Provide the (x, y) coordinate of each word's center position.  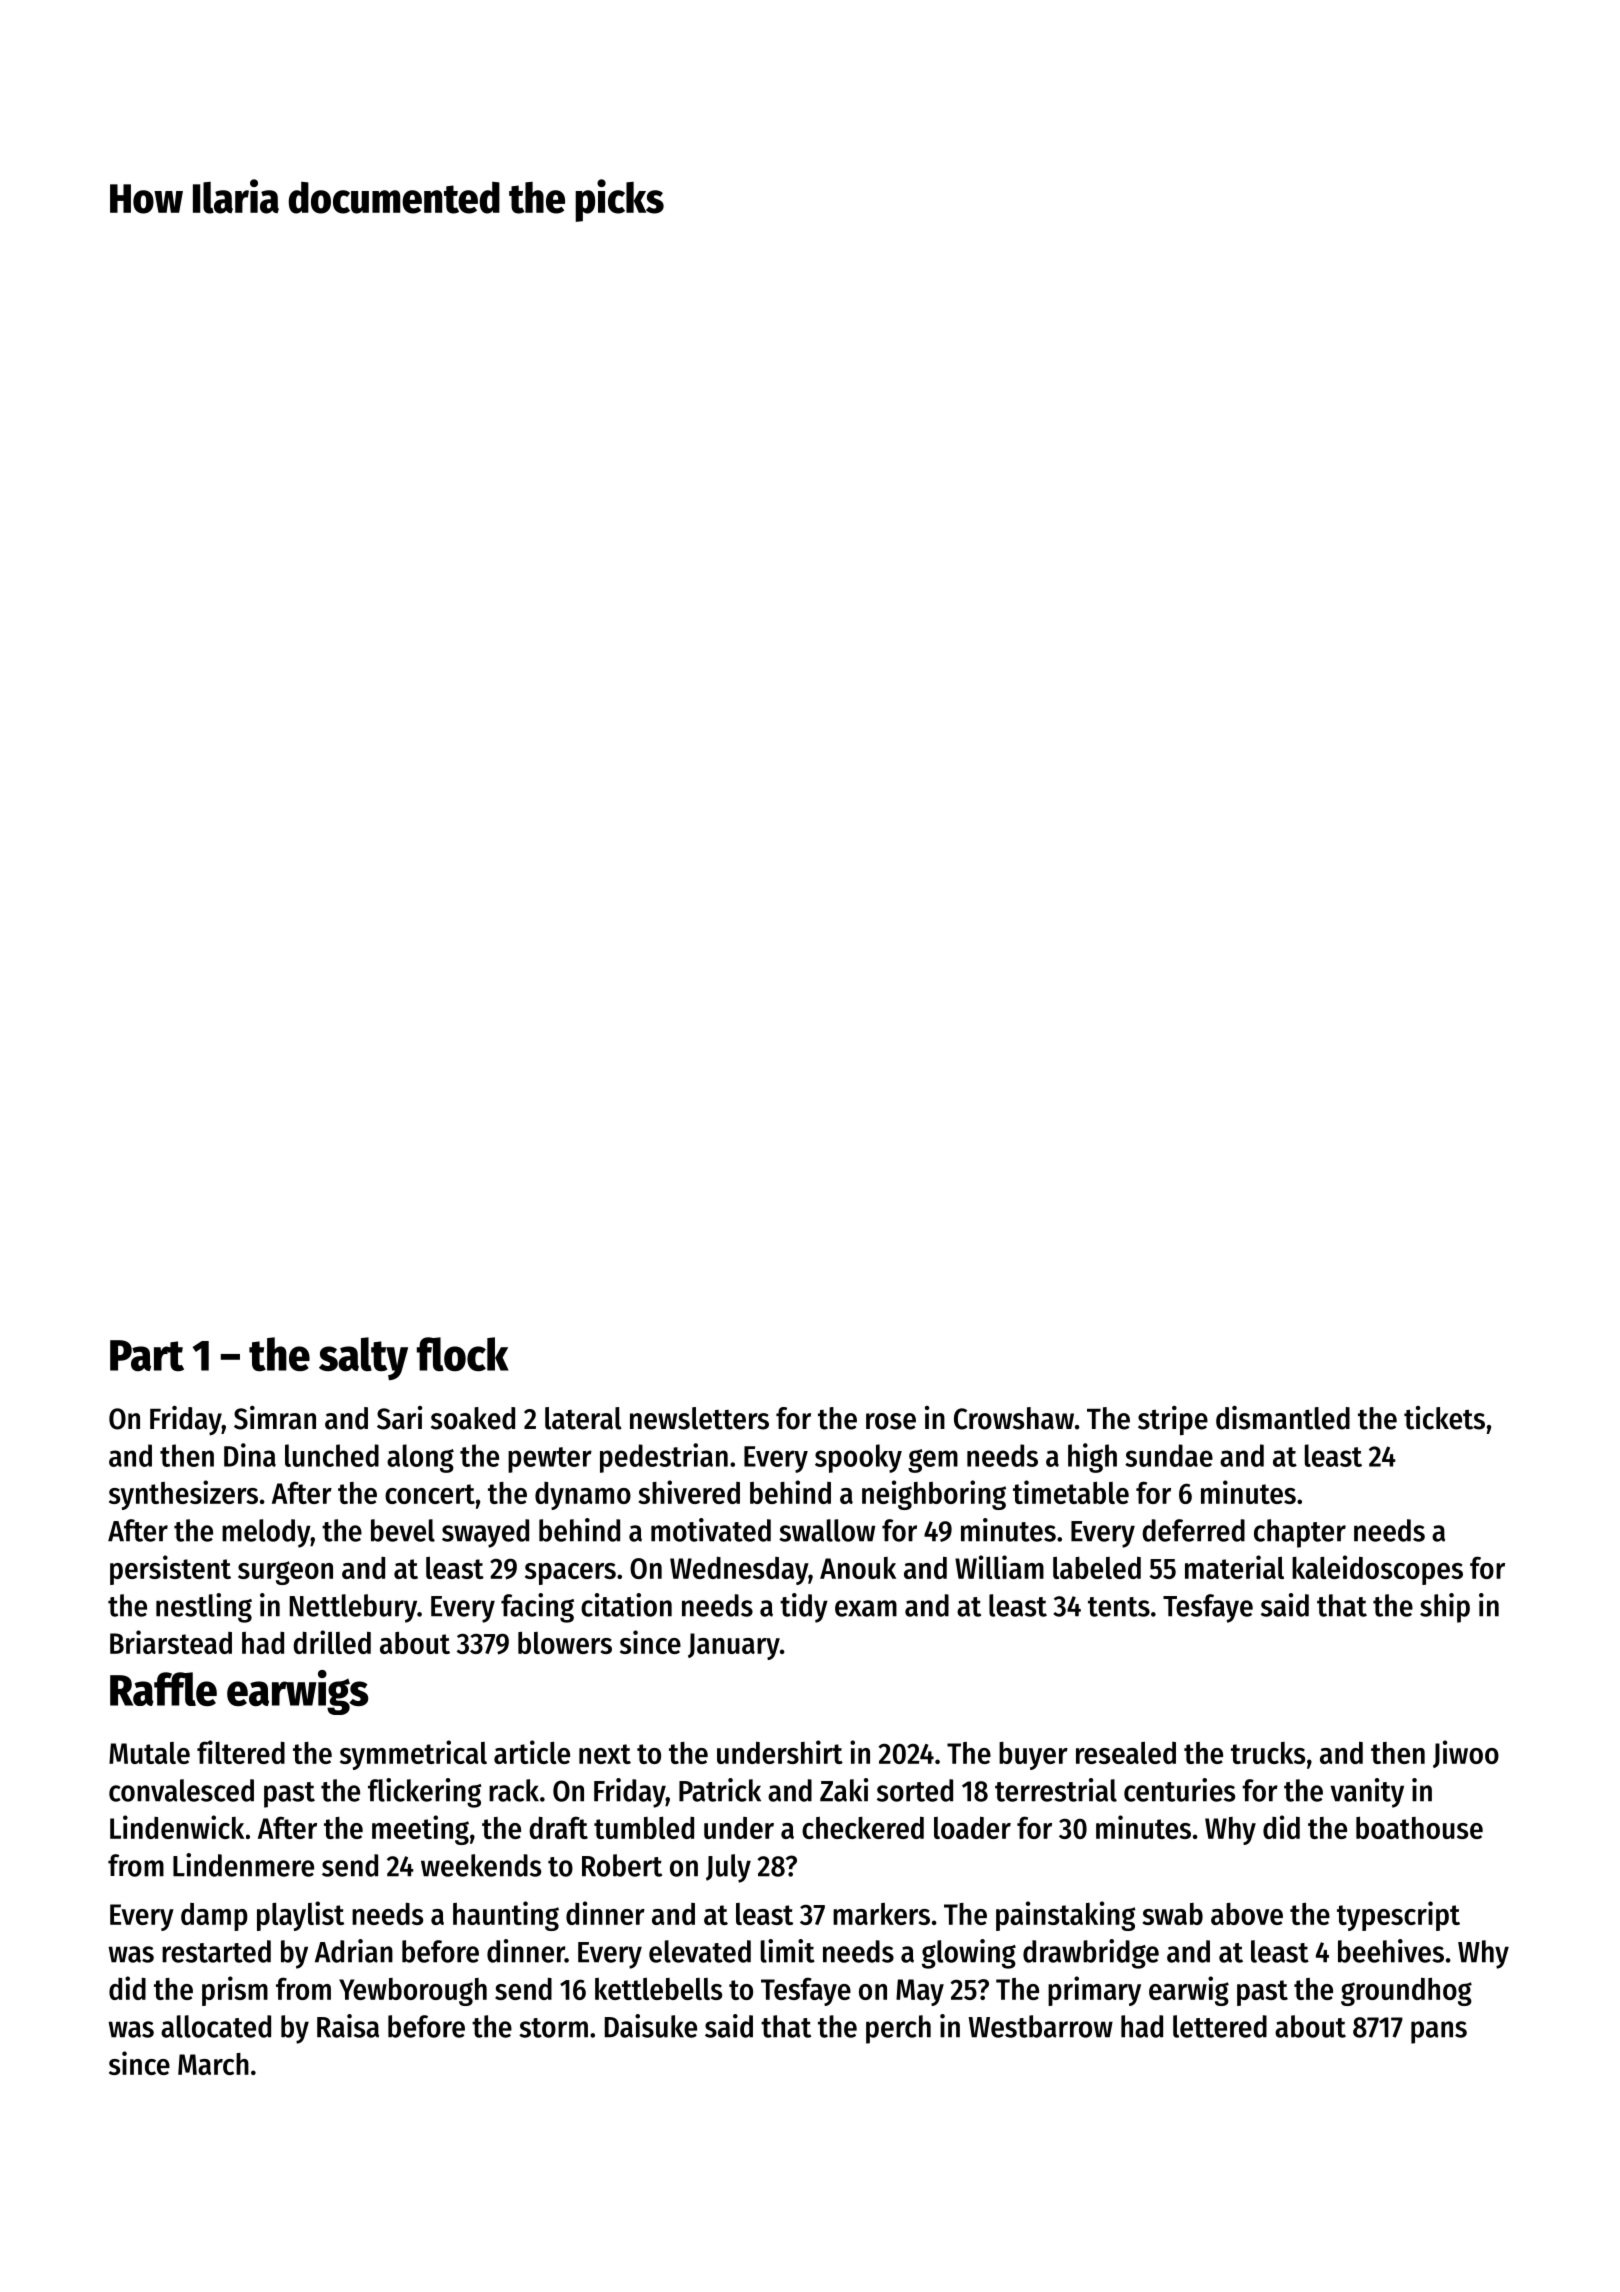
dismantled (1283, 1418)
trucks (1268, 1753)
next (605, 1754)
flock (463, 1354)
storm (553, 2028)
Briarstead (171, 1642)
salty (363, 1359)
